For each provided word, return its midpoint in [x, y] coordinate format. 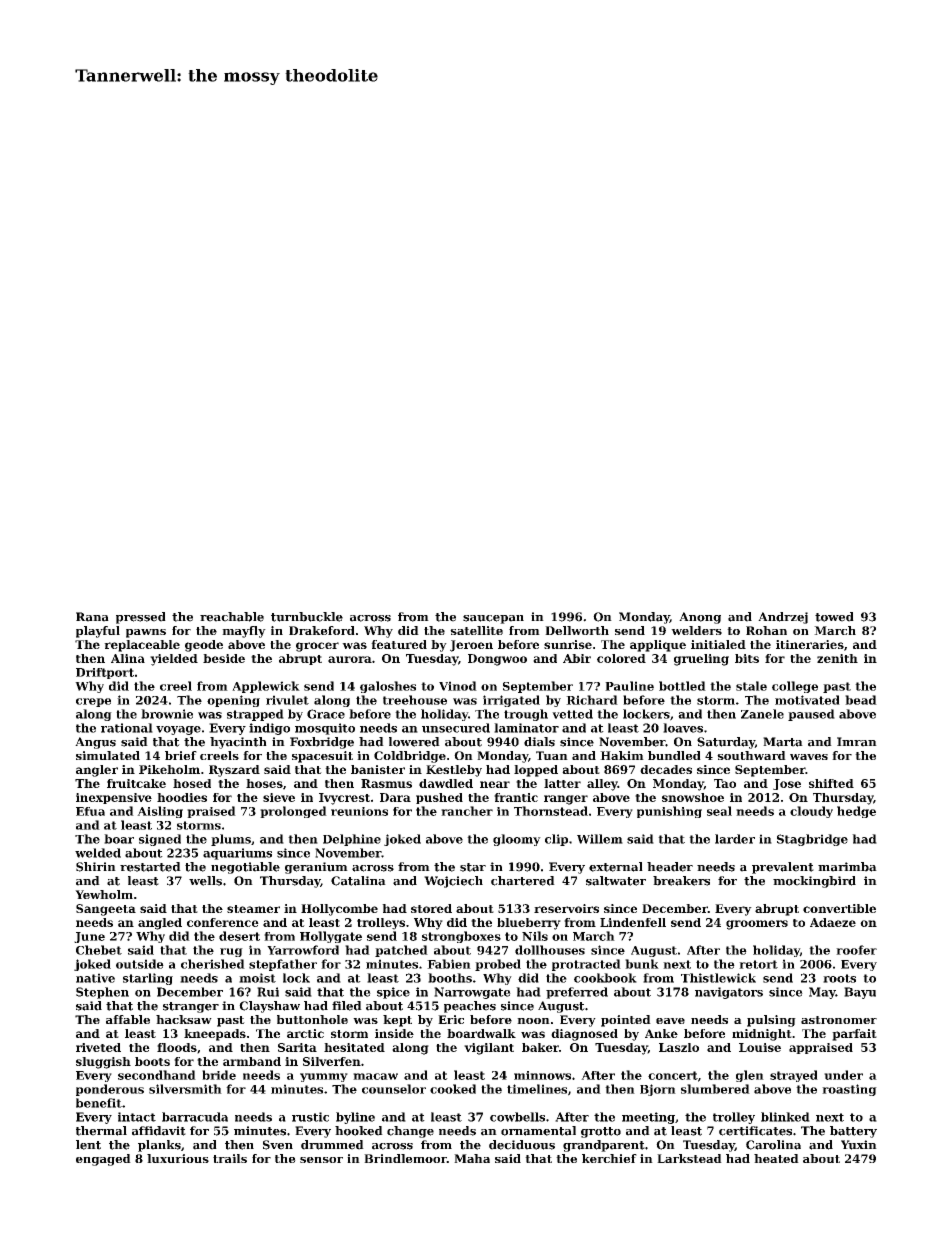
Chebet [99, 950]
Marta [783, 742]
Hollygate [331, 937]
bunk [642, 964]
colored [621, 658]
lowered [414, 742]
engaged [103, 1160]
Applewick [266, 687]
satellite [476, 630]
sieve [279, 797]
